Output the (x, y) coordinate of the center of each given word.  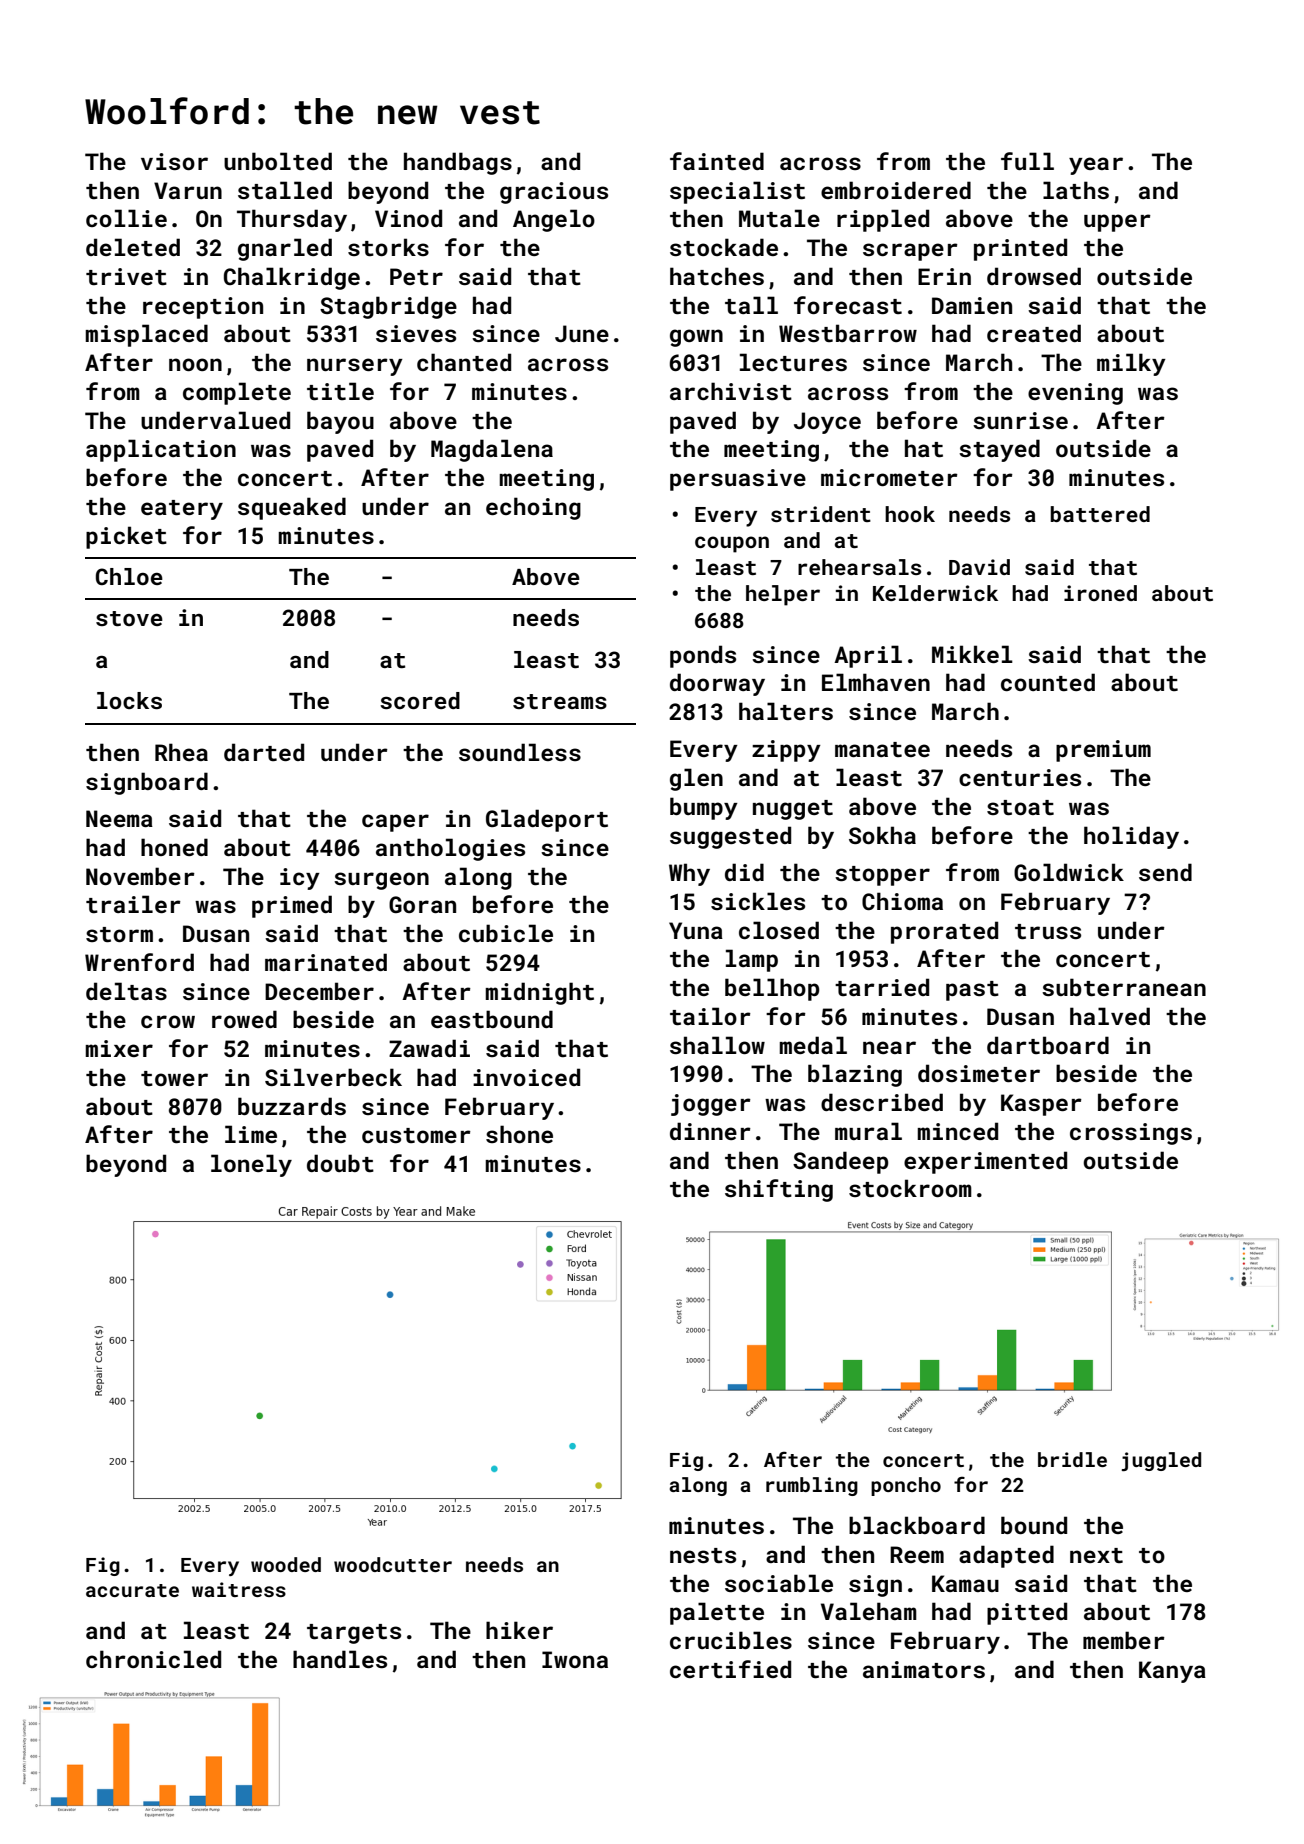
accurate (132, 1590)
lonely (251, 1165)
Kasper (1041, 1105)
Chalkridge (292, 278)
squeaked (292, 508)
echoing (533, 508)
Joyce (827, 423)
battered (1100, 514)
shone (519, 1134)
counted (1048, 682)
